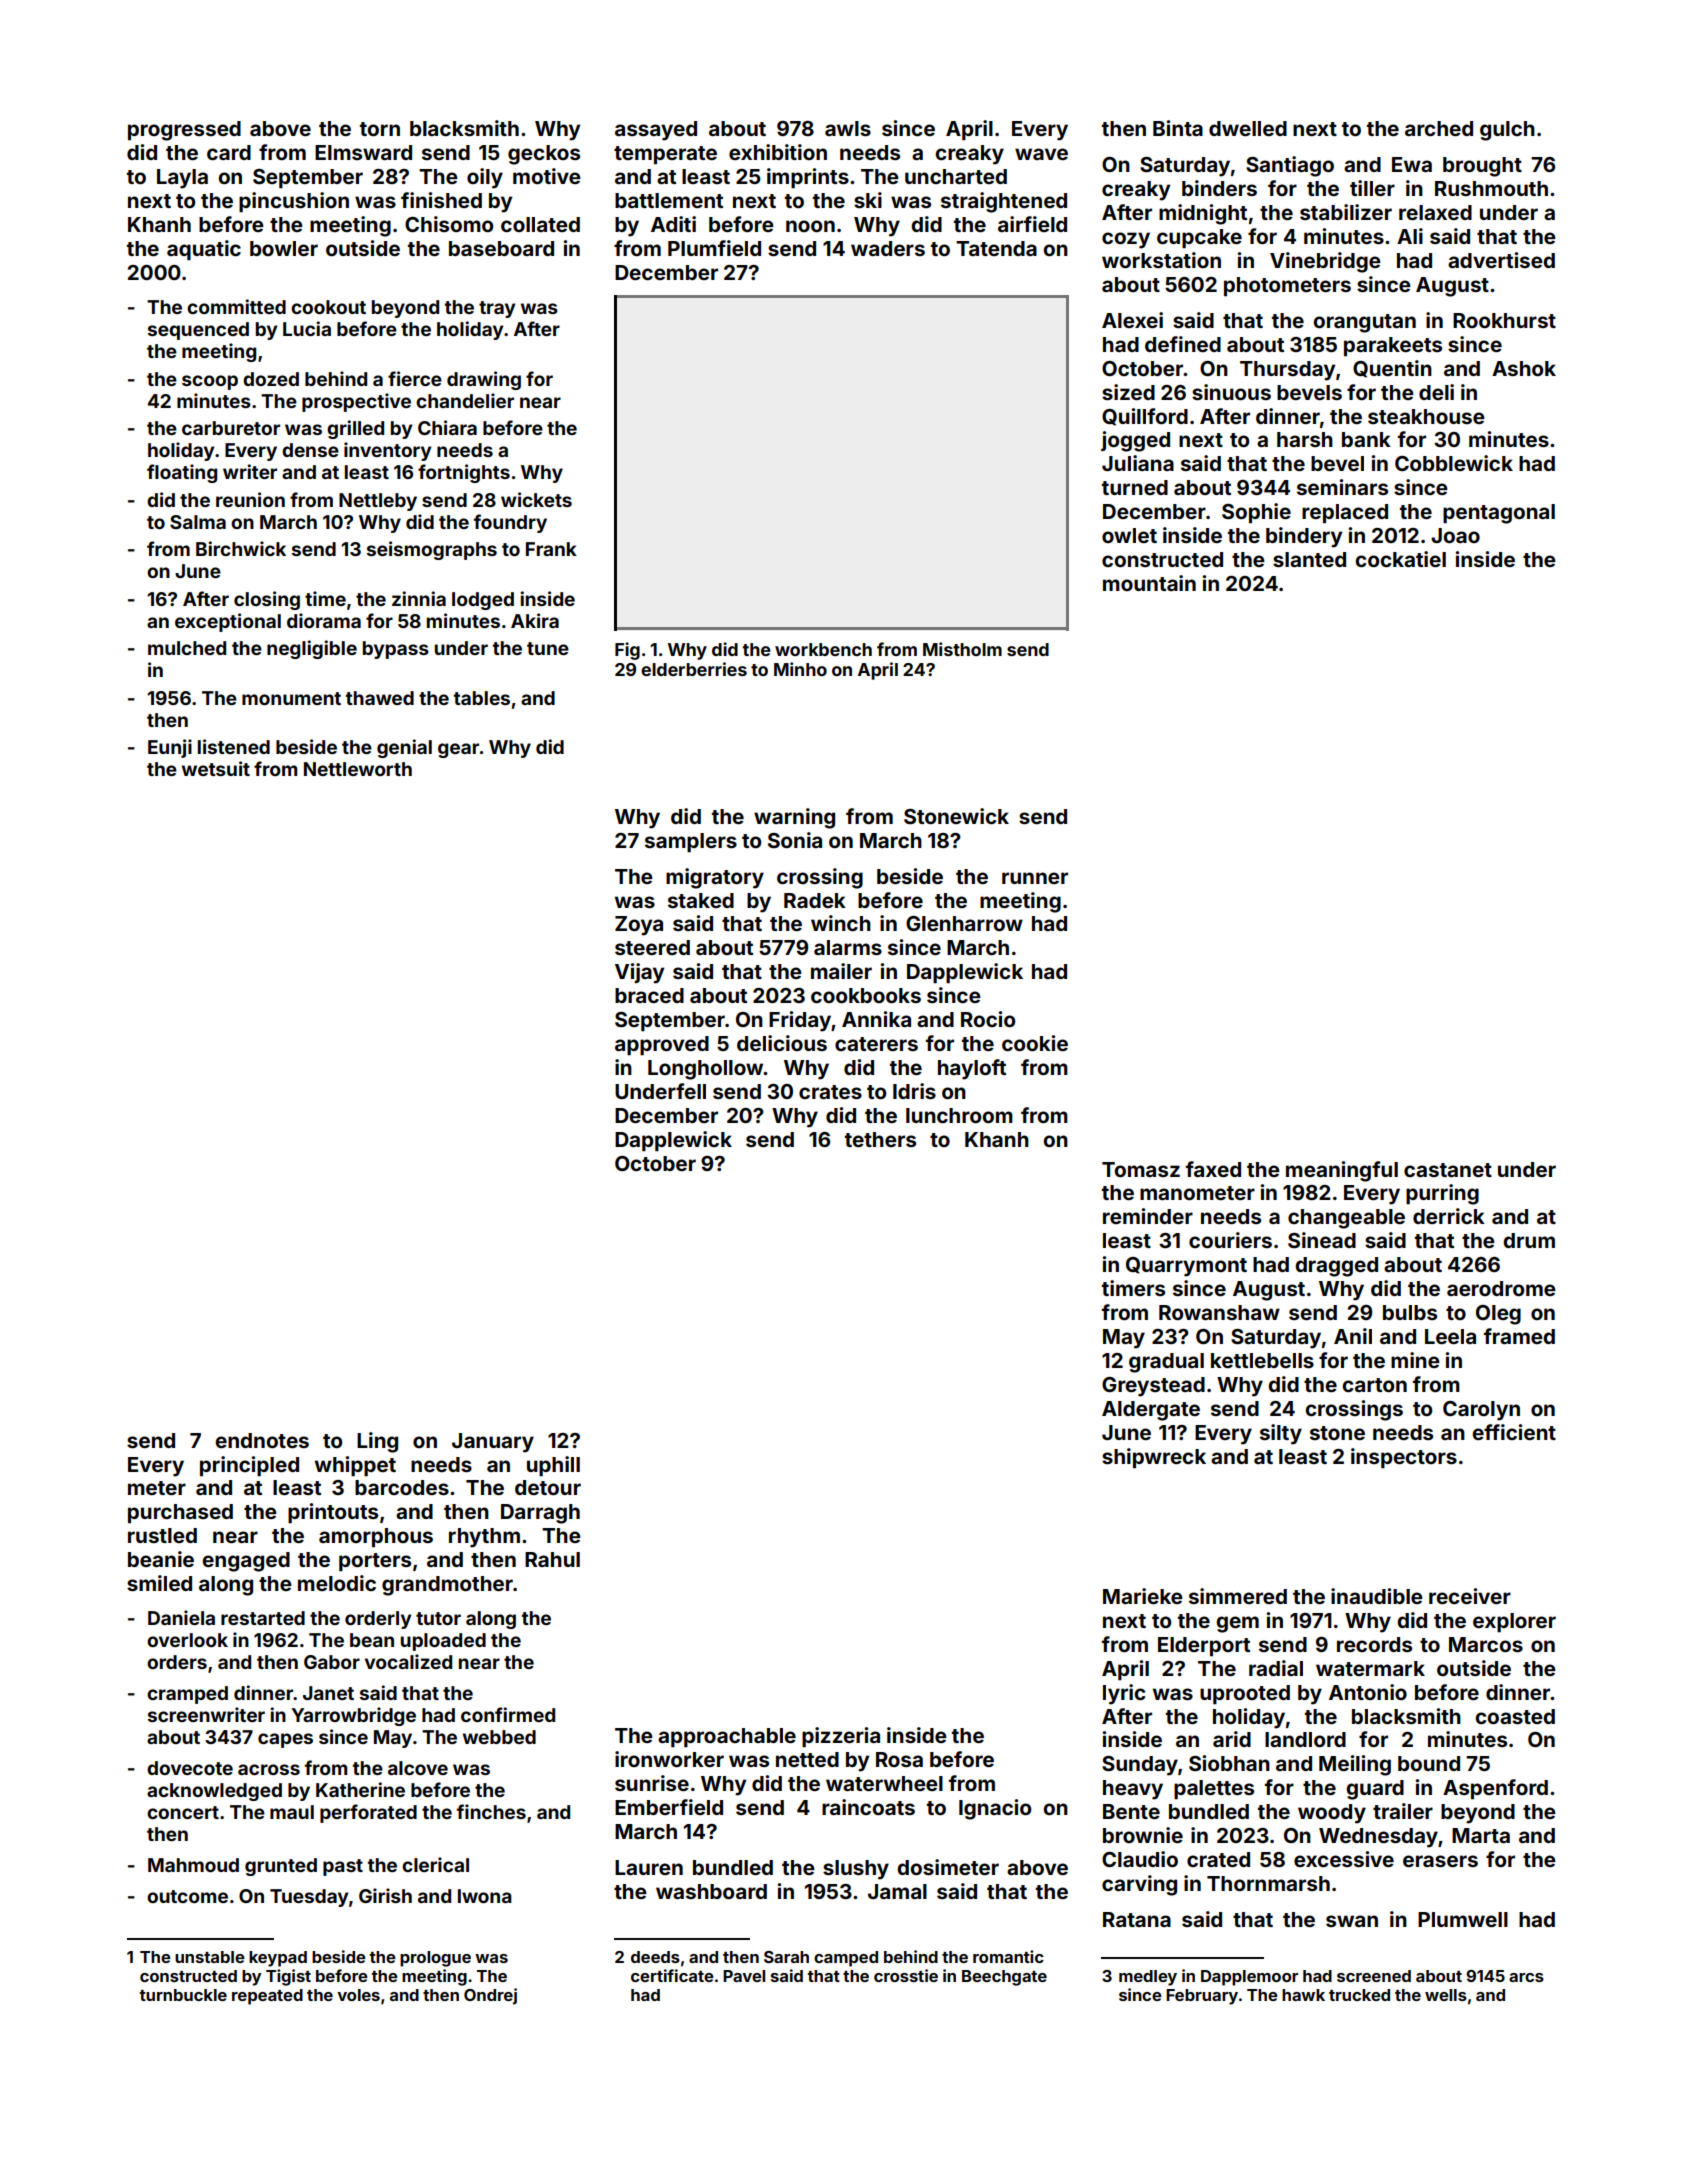 The width and height of the image is (1683, 2178). What do you see at coordinates (662, 1045) in the image?
I see `approved` at bounding box center [662, 1045].
